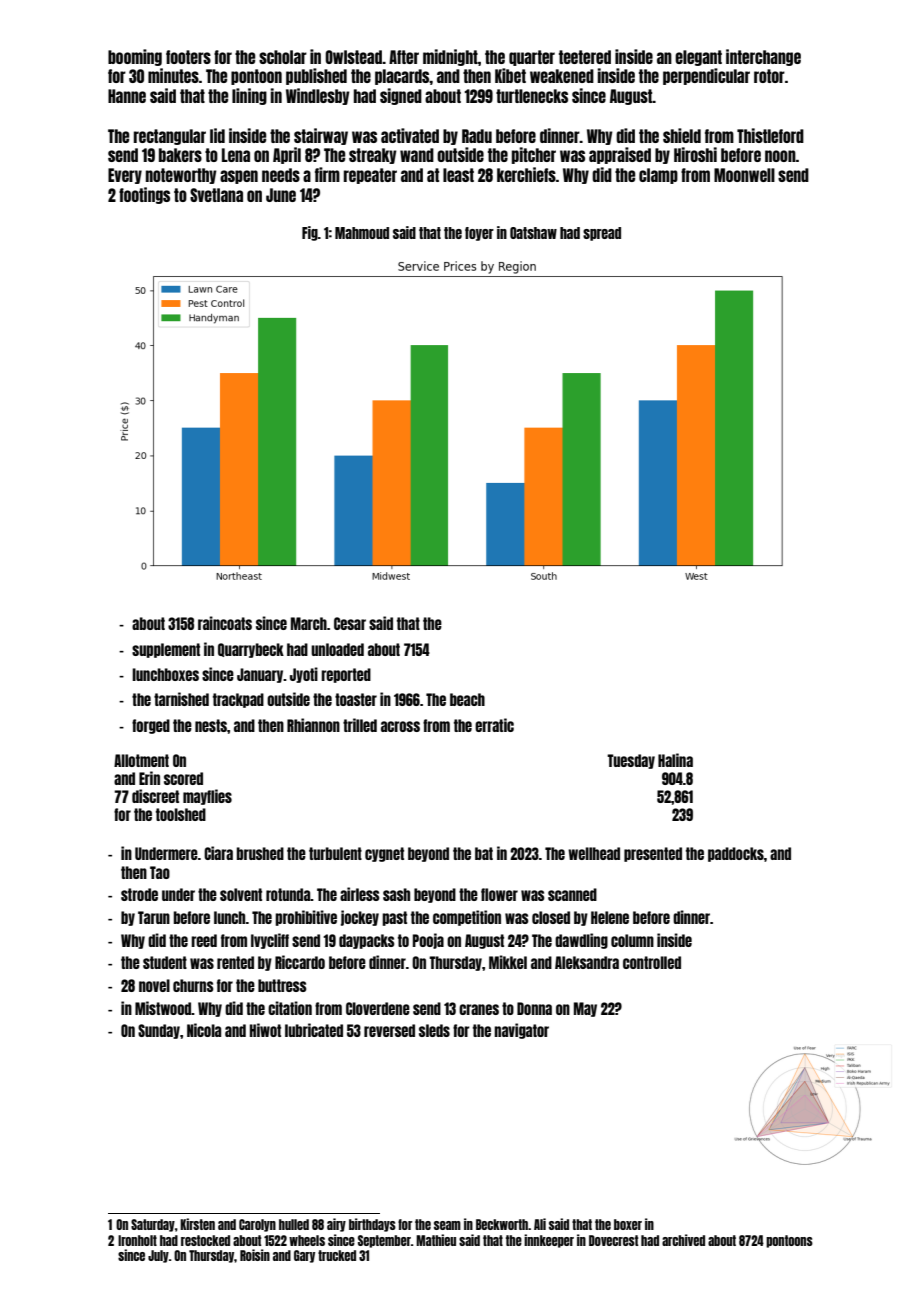 The height and width of the image is (1308, 924). What do you see at coordinates (502, 1224) in the image?
I see `Beckworth` at bounding box center [502, 1224].
